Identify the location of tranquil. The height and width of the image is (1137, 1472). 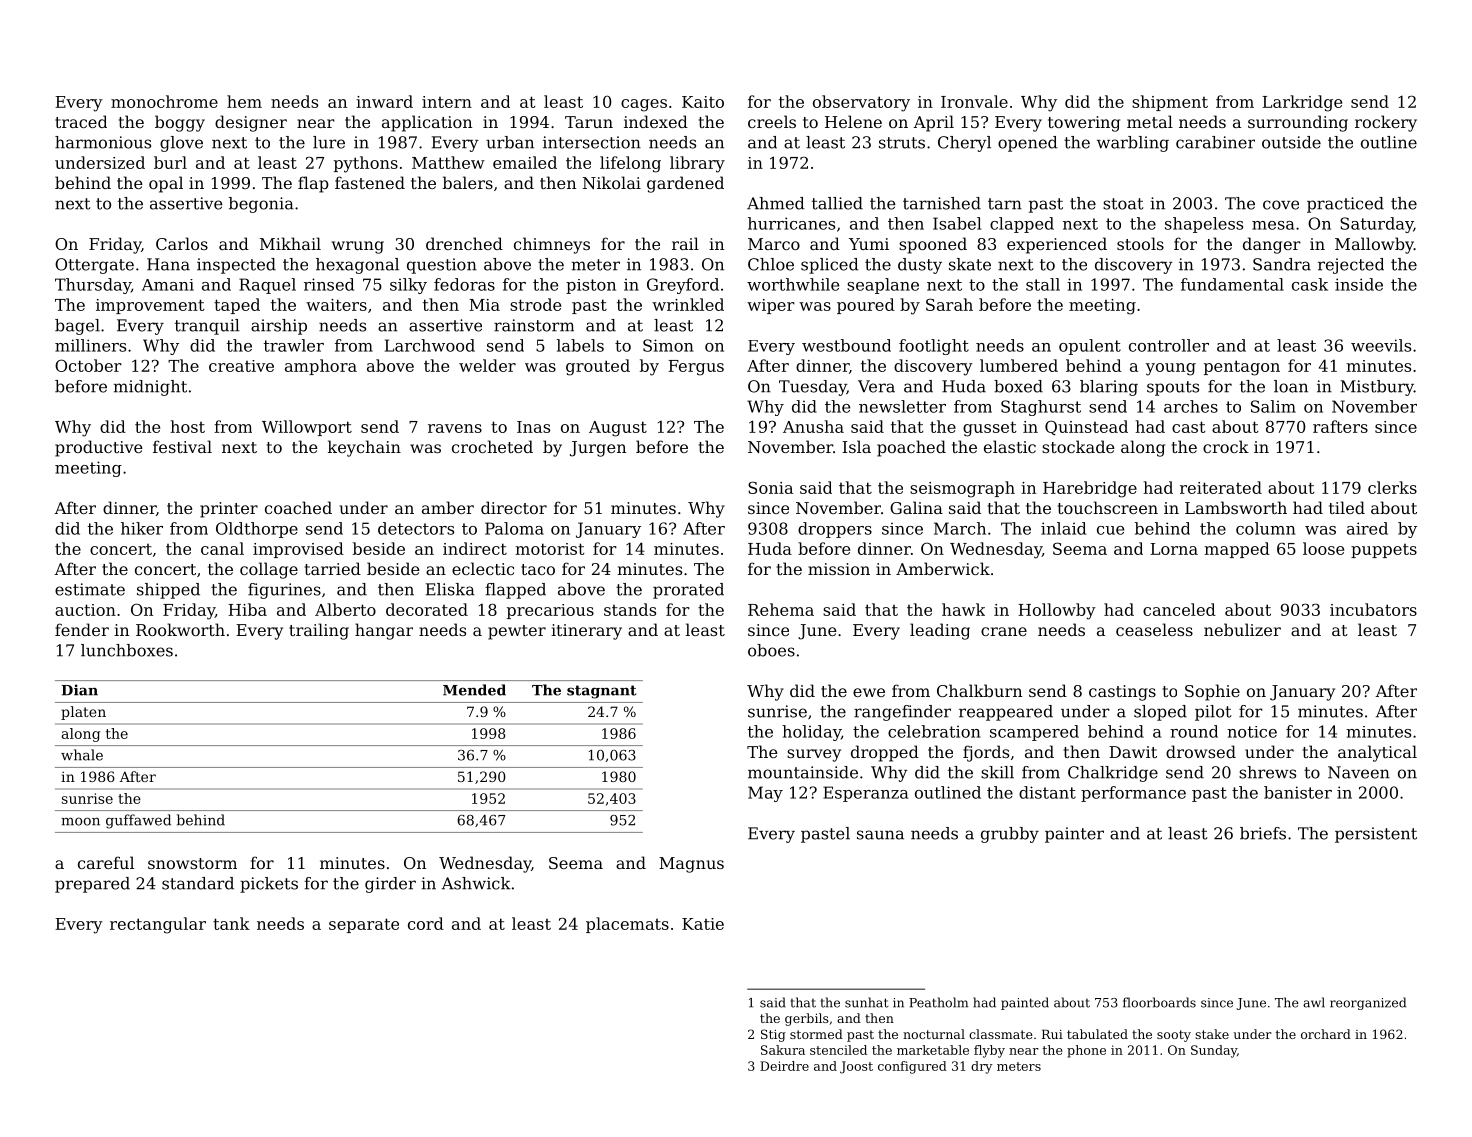
(207, 327).
